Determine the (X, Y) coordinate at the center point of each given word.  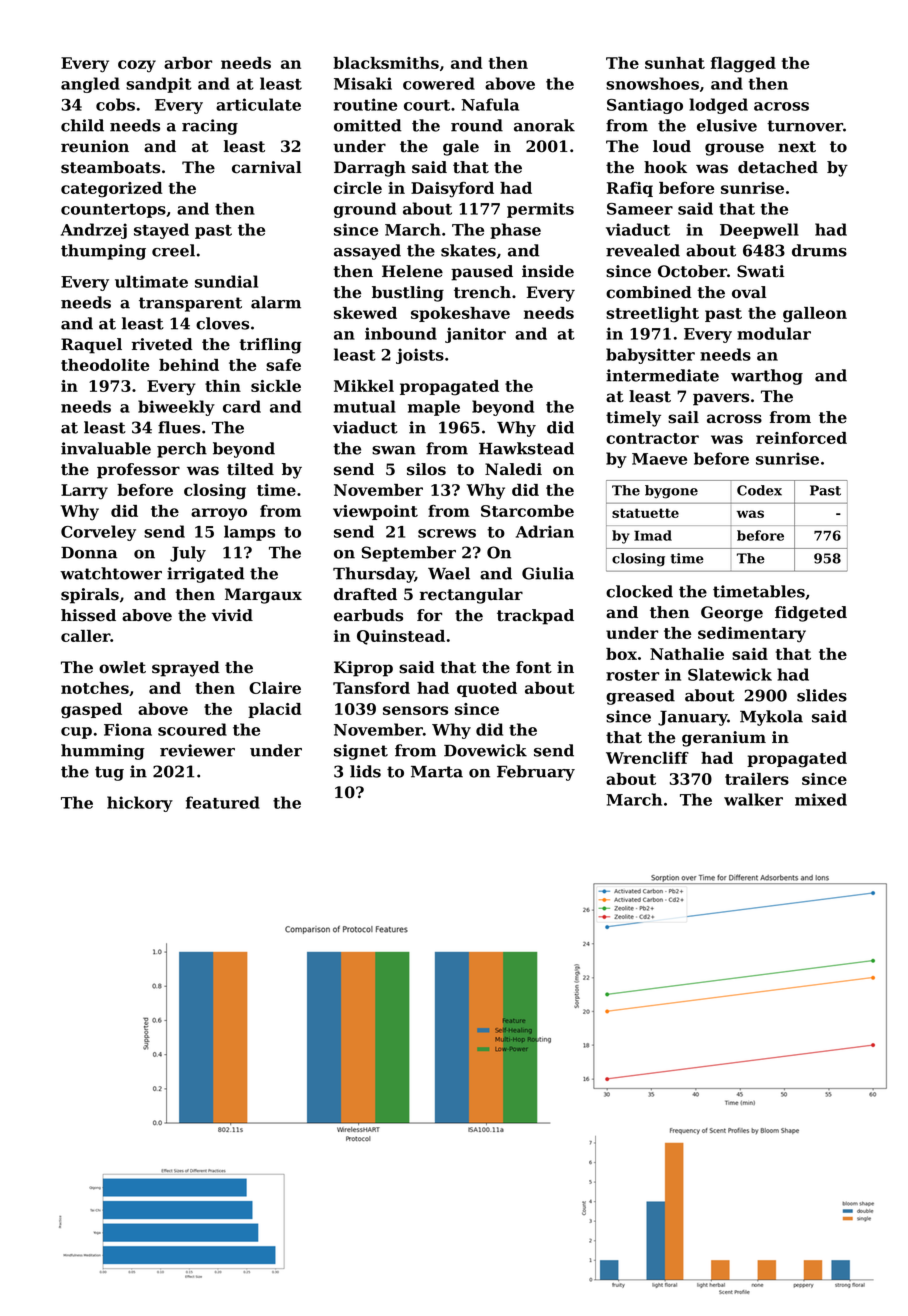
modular (774, 333)
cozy (137, 66)
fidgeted (811, 614)
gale (461, 148)
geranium (724, 739)
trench (482, 292)
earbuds (368, 615)
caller (85, 636)
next (797, 147)
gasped (91, 711)
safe (283, 365)
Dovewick (485, 750)
